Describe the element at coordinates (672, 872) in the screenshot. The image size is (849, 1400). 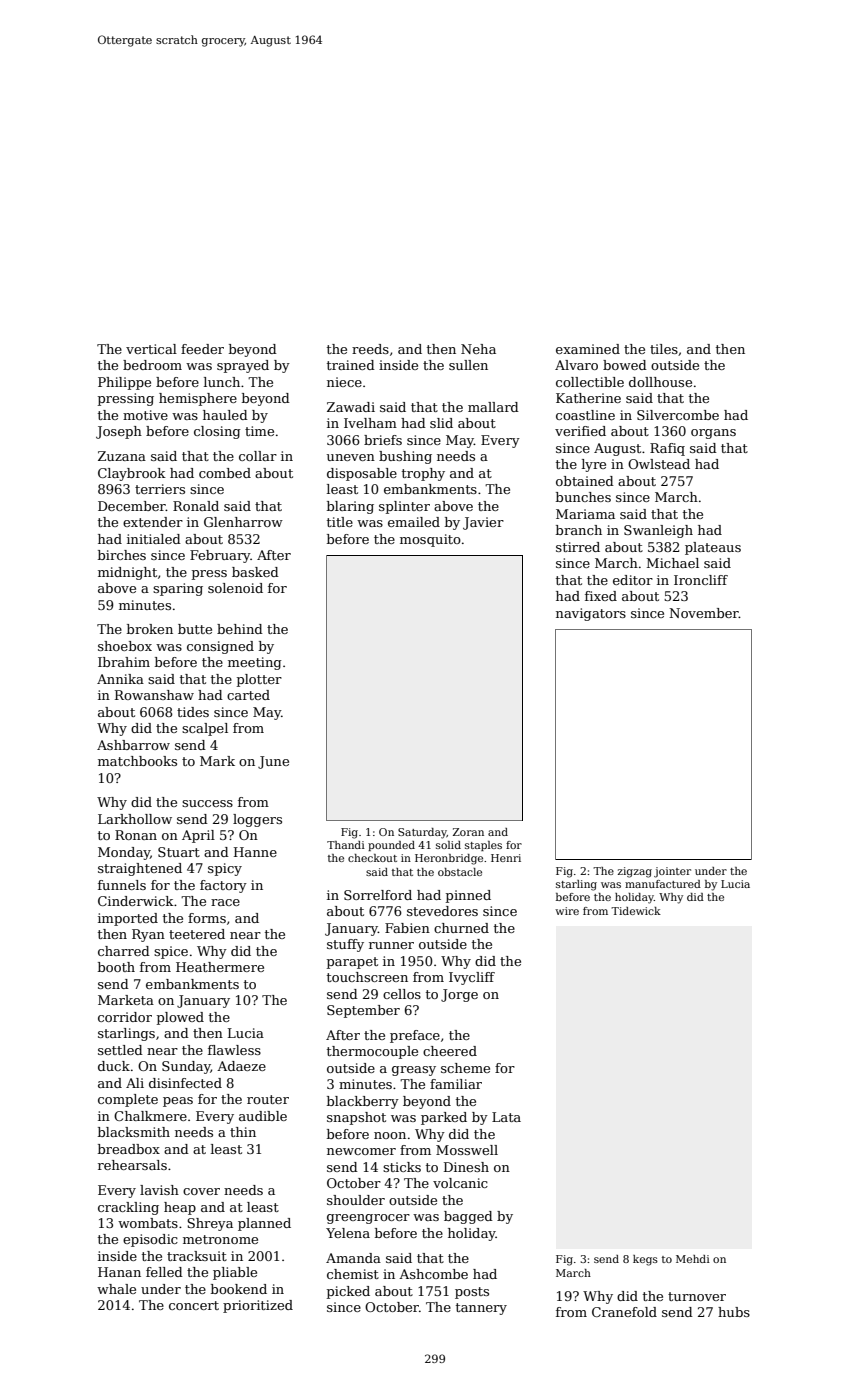
I see `jointer` at that location.
